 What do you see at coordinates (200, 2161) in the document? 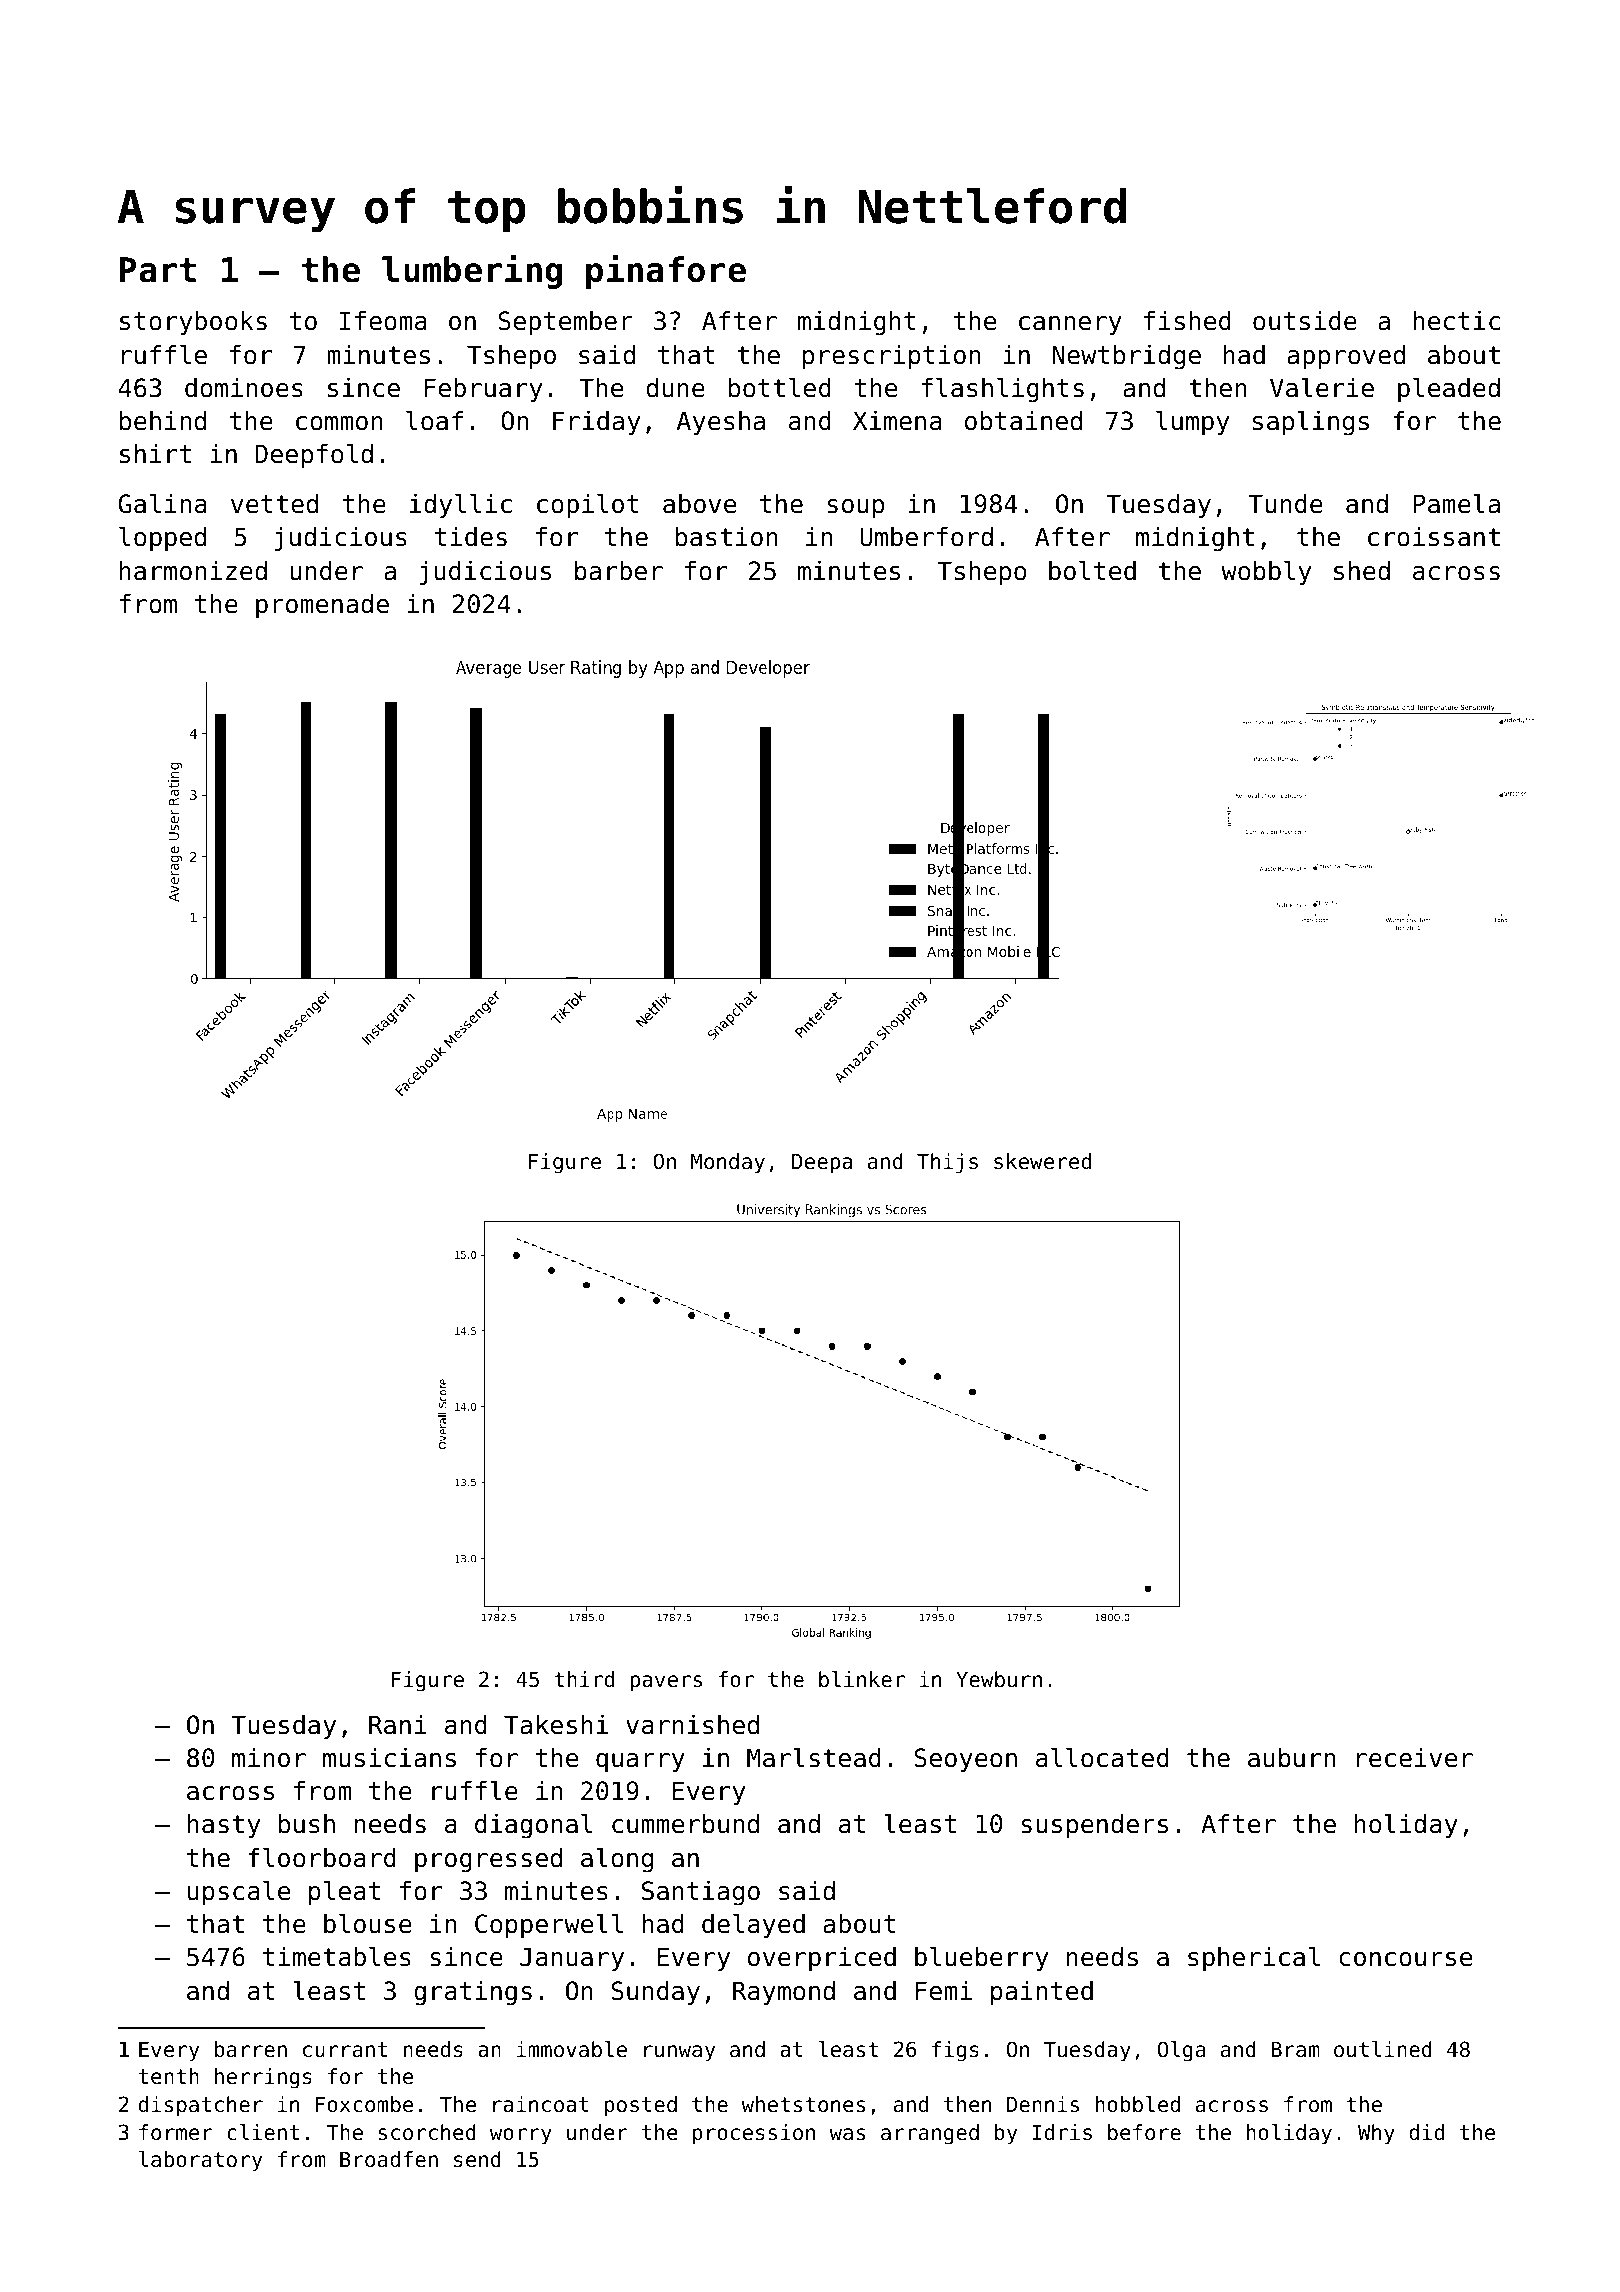
I see `laboratory` at bounding box center [200, 2161].
